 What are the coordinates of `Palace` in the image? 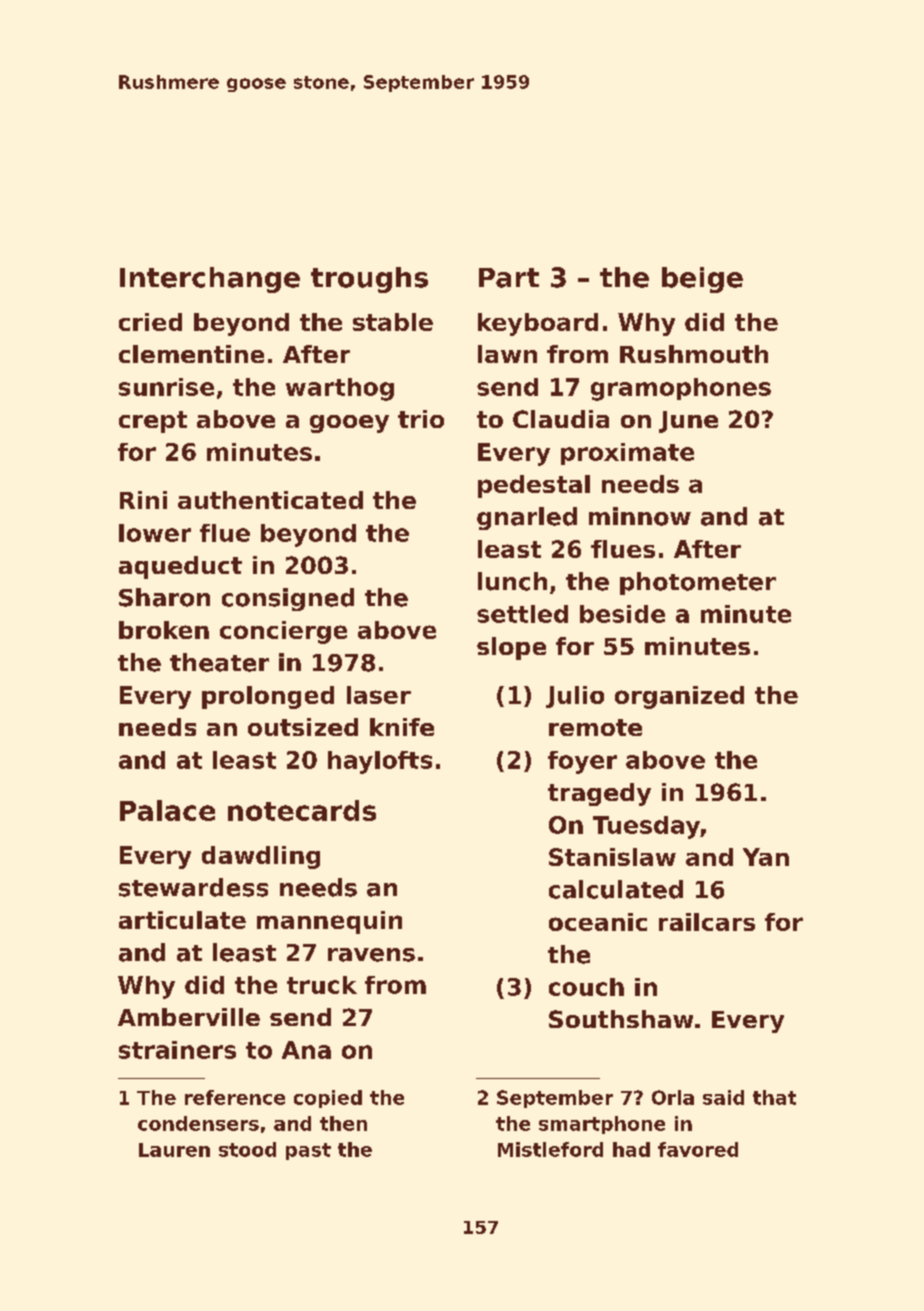 It's located at (167, 810).
